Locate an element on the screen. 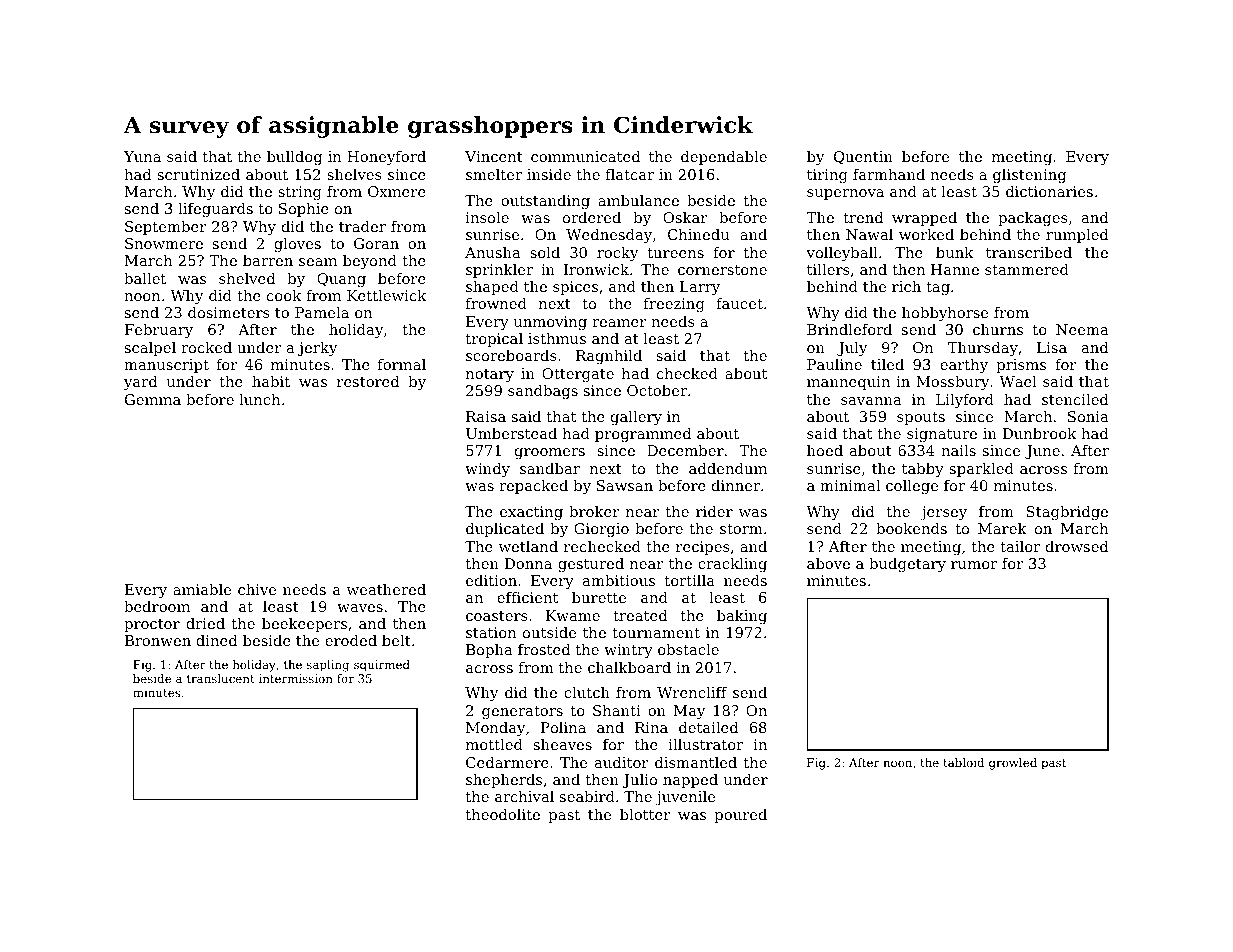  theodolite is located at coordinates (503, 814).
